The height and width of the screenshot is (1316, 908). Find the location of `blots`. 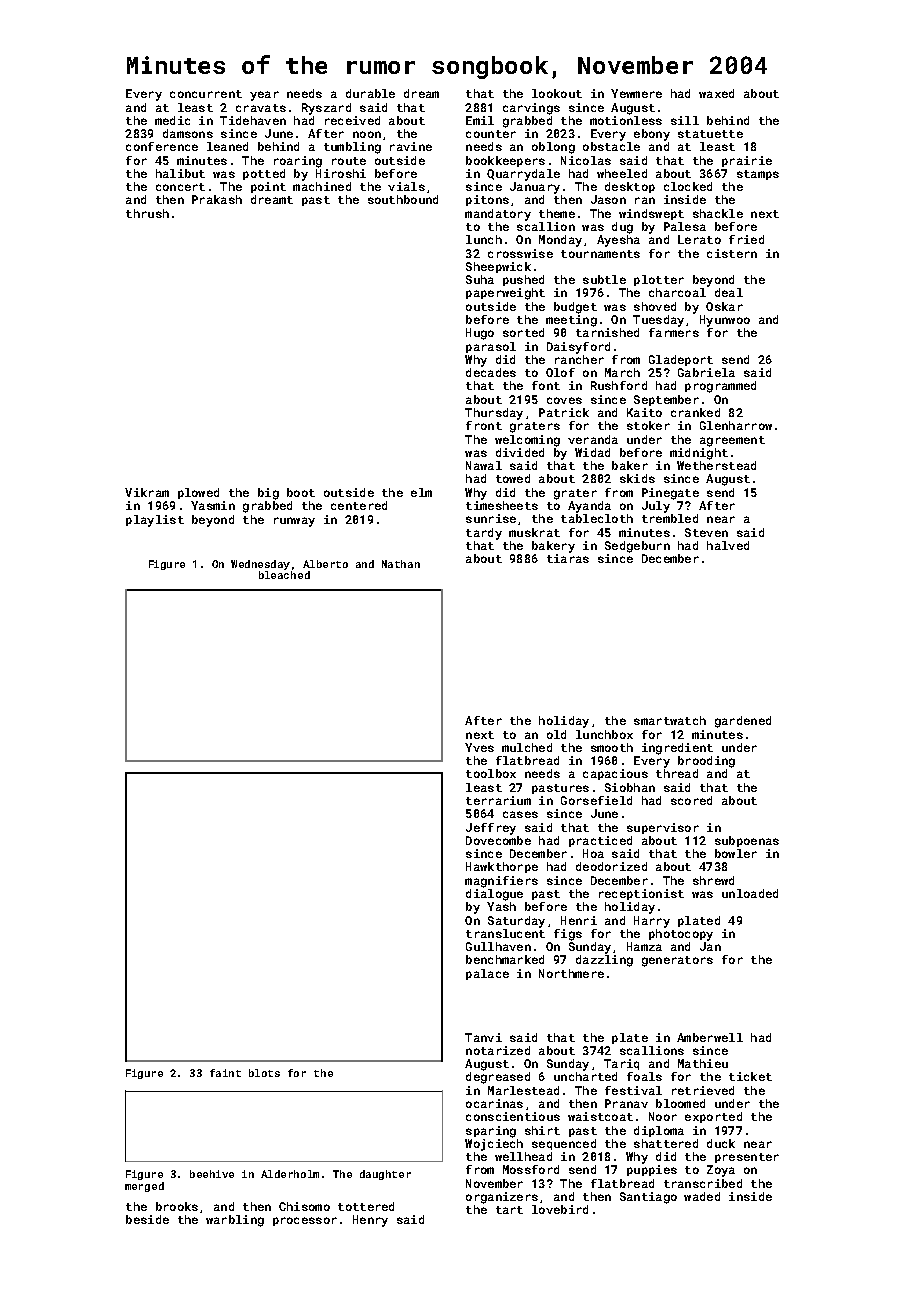

blots is located at coordinates (264, 1073).
